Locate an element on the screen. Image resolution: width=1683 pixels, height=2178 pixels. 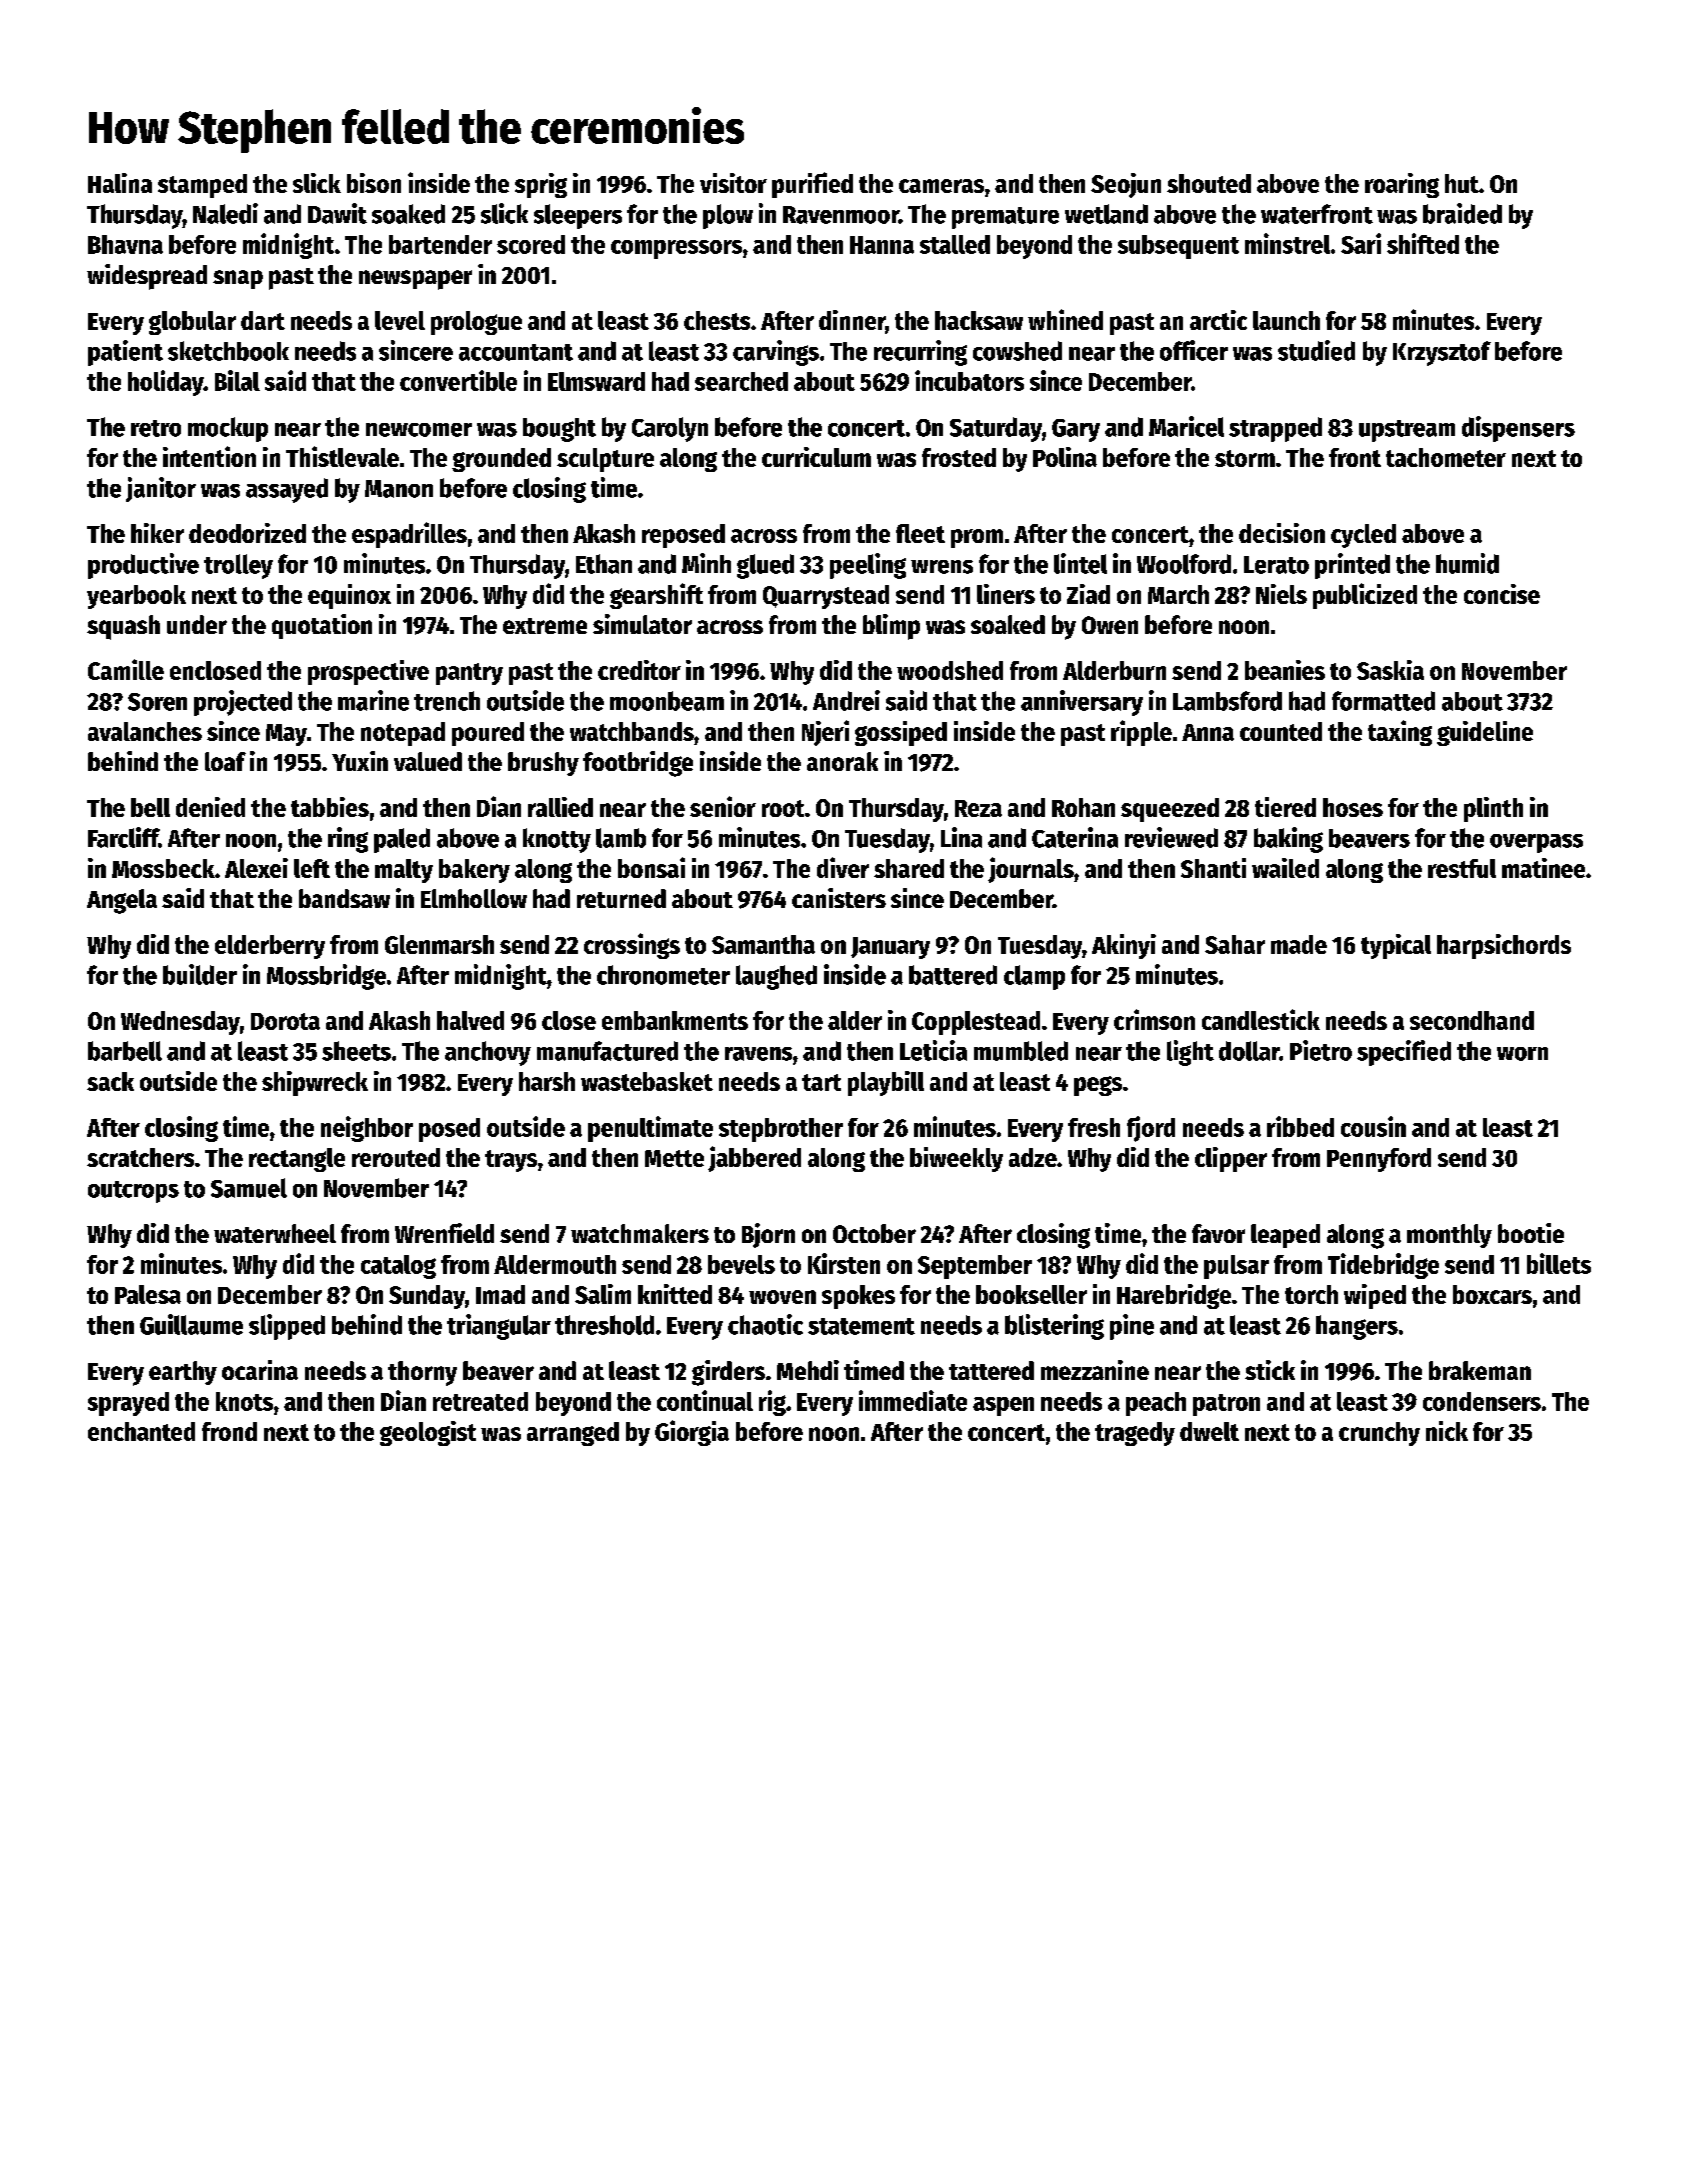
nick is located at coordinates (1447, 1431).
